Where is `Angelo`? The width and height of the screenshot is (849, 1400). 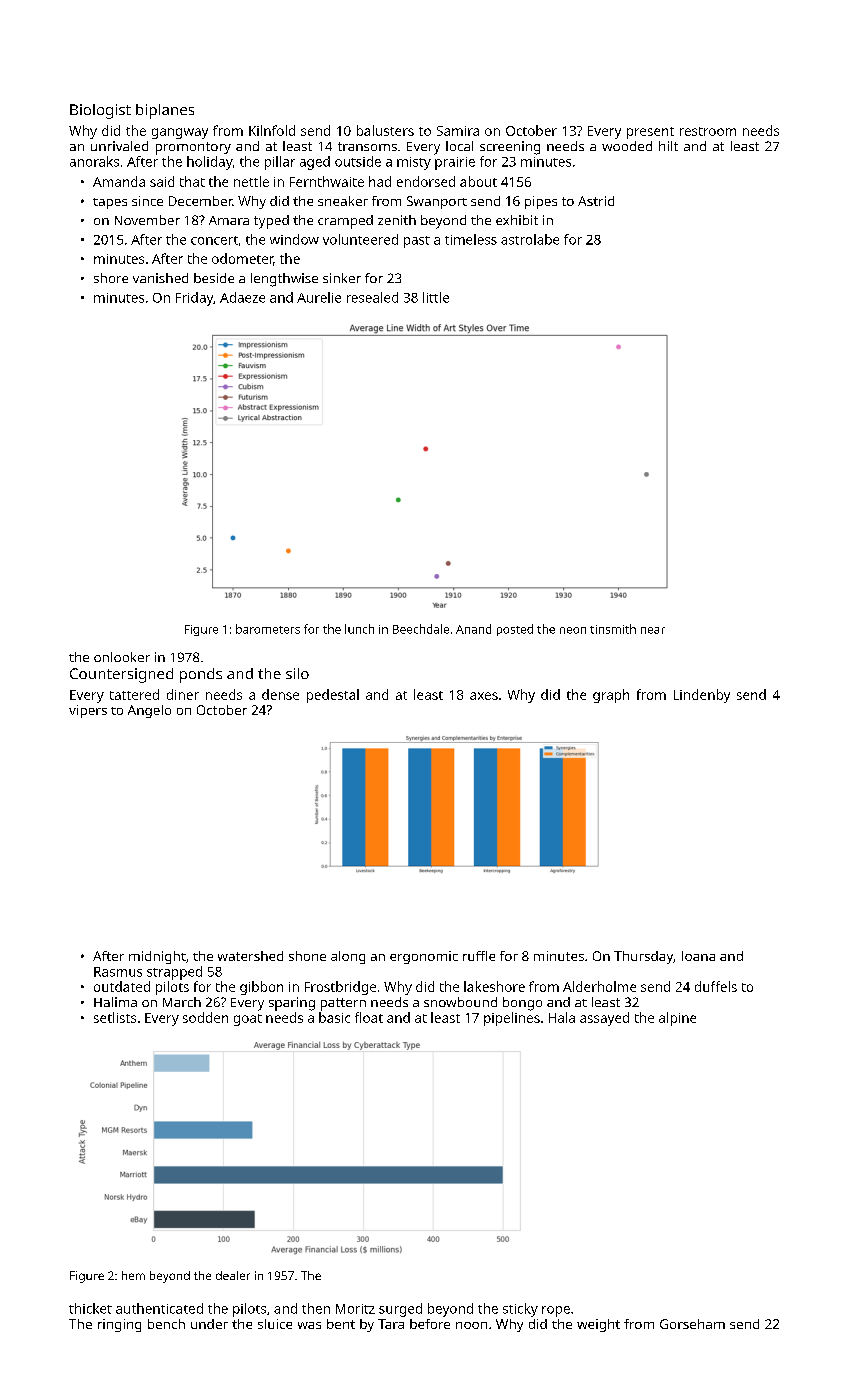 Angelo is located at coordinates (149, 711).
